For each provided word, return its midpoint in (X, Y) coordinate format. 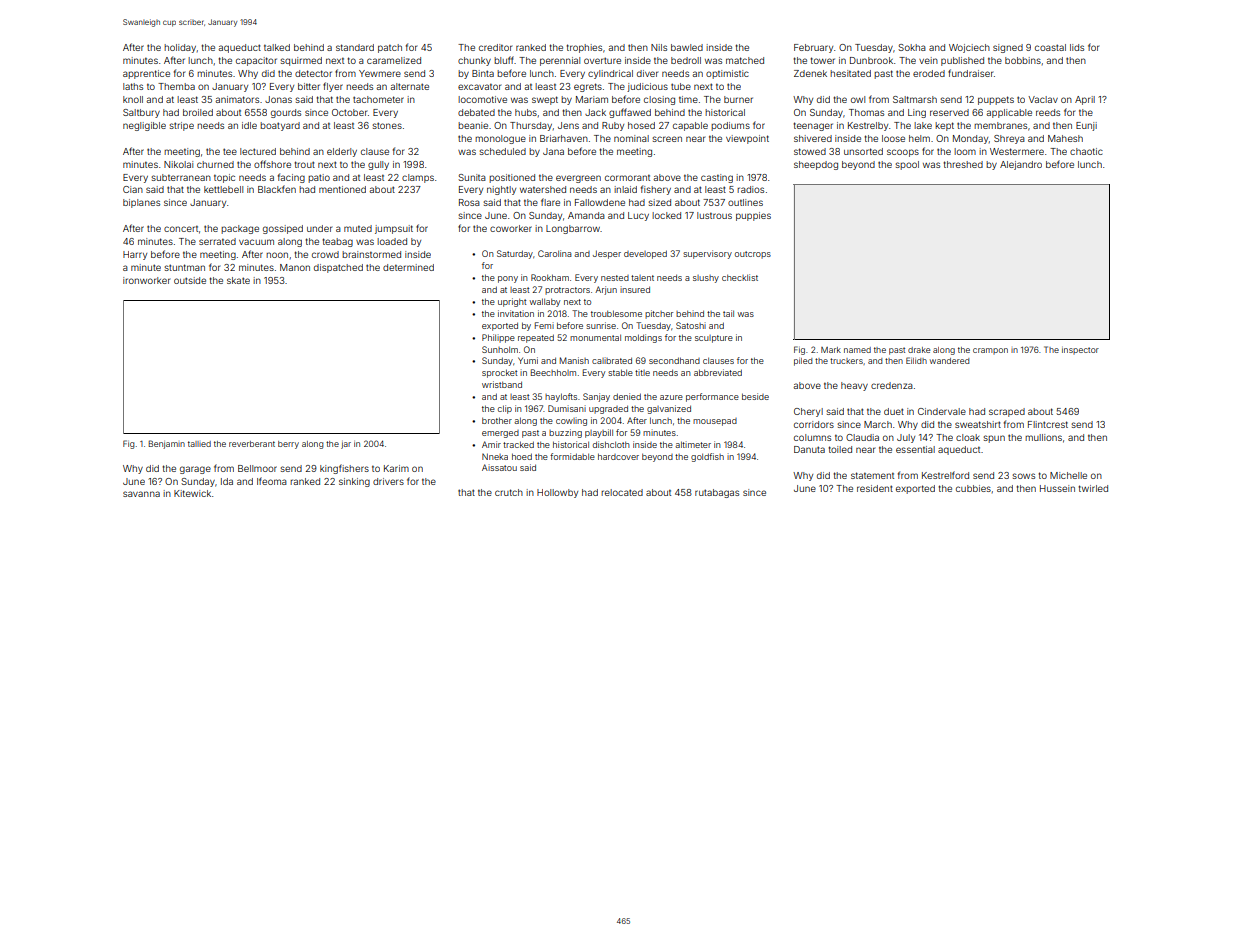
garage (195, 470)
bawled (687, 47)
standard (355, 47)
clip (505, 409)
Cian (133, 189)
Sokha (912, 47)
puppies (753, 216)
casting (717, 178)
